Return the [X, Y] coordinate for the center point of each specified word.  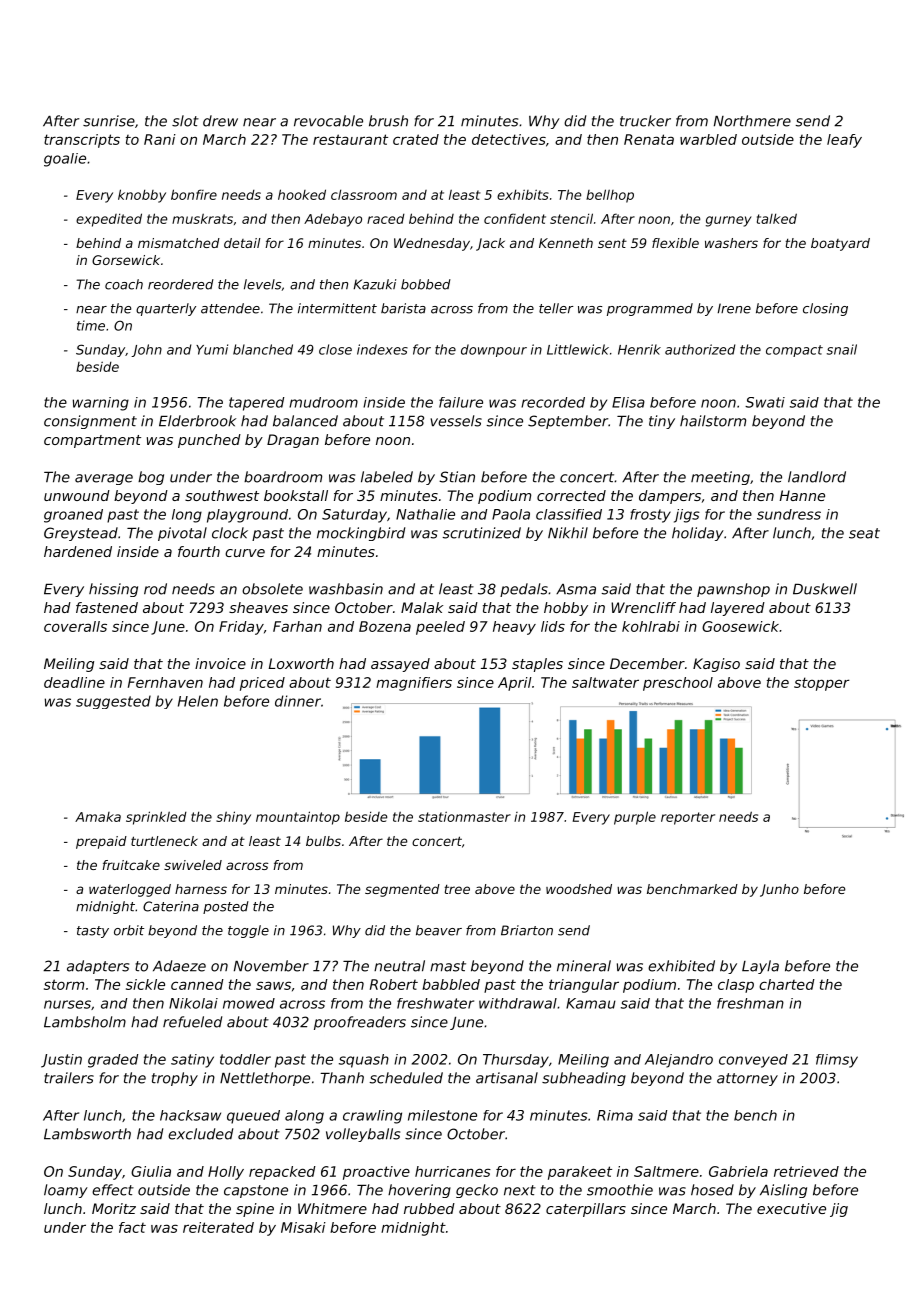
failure [461, 402]
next [520, 1190]
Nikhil [568, 533]
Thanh [342, 1078]
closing [825, 309]
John [146, 350]
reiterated [218, 1227]
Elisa [628, 402]
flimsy [837, 1061]
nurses [67, 1004]
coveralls [75, 626]
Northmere [752, 121]
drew [220, 121]
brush [388, 121]
